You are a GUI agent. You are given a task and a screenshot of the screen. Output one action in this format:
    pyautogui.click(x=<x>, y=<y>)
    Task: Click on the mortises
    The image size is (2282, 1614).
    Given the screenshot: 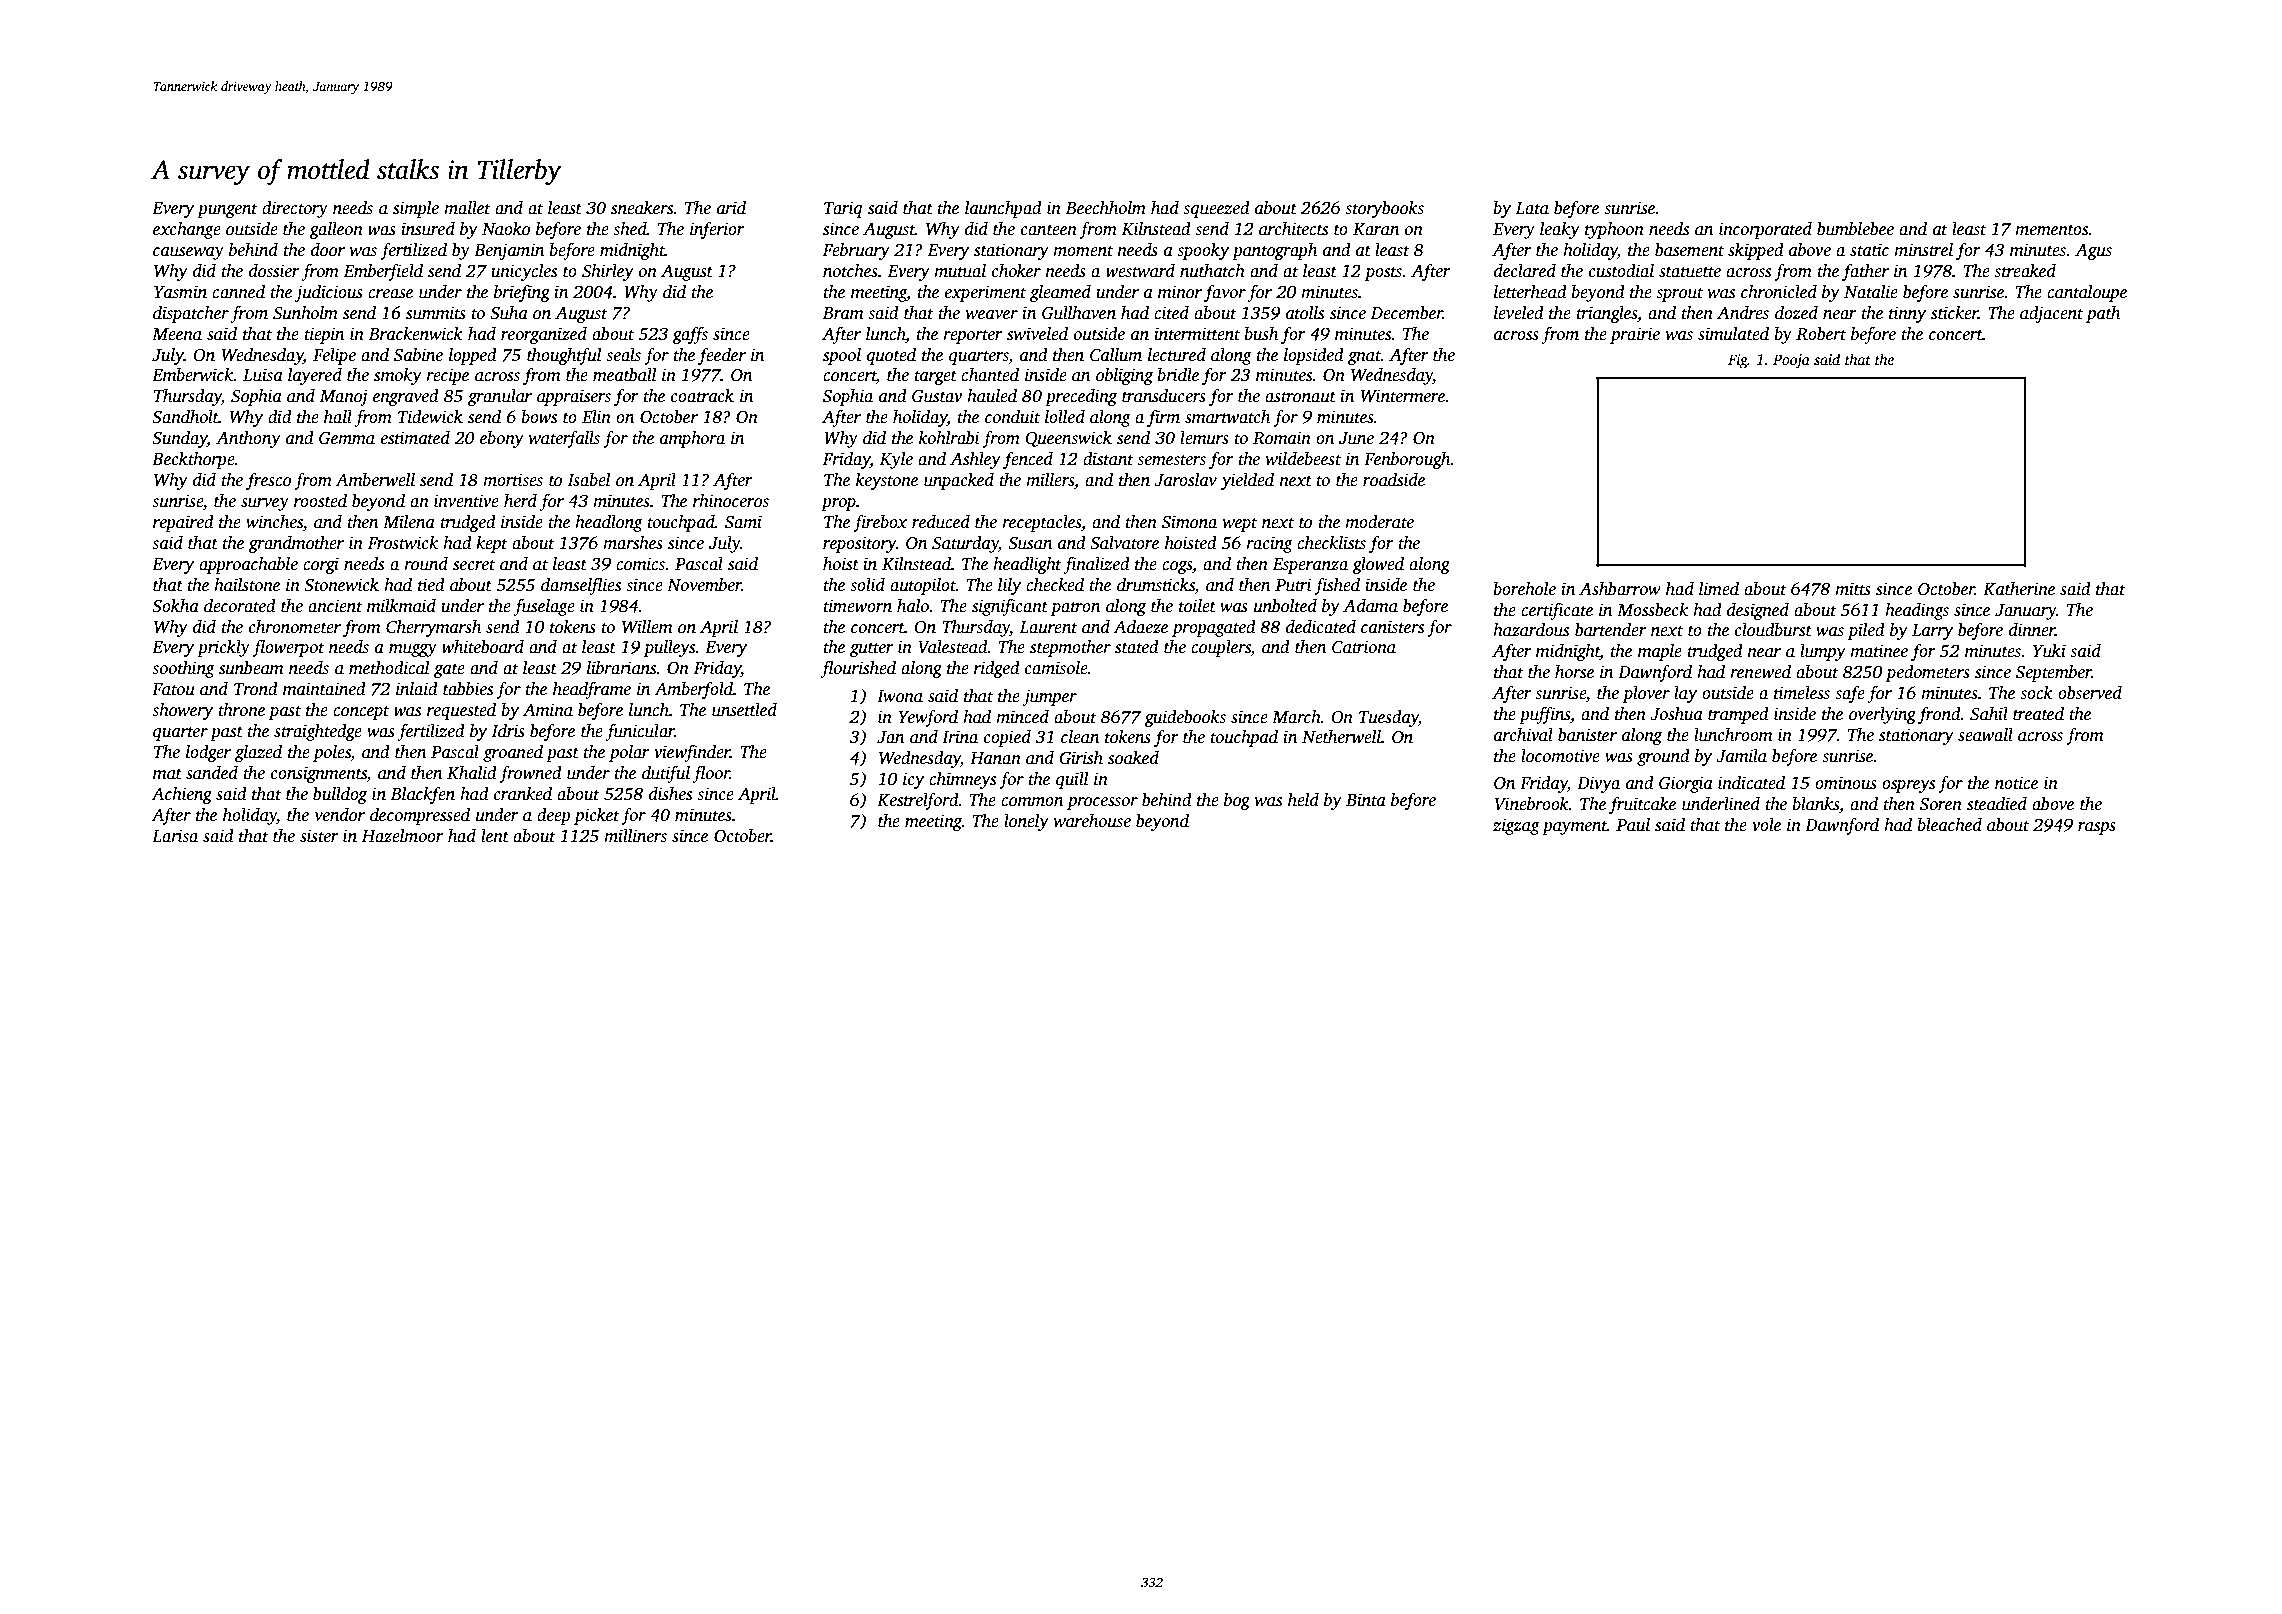 What is the action you would take?
    pyautogui.click(x=513, y=480)
